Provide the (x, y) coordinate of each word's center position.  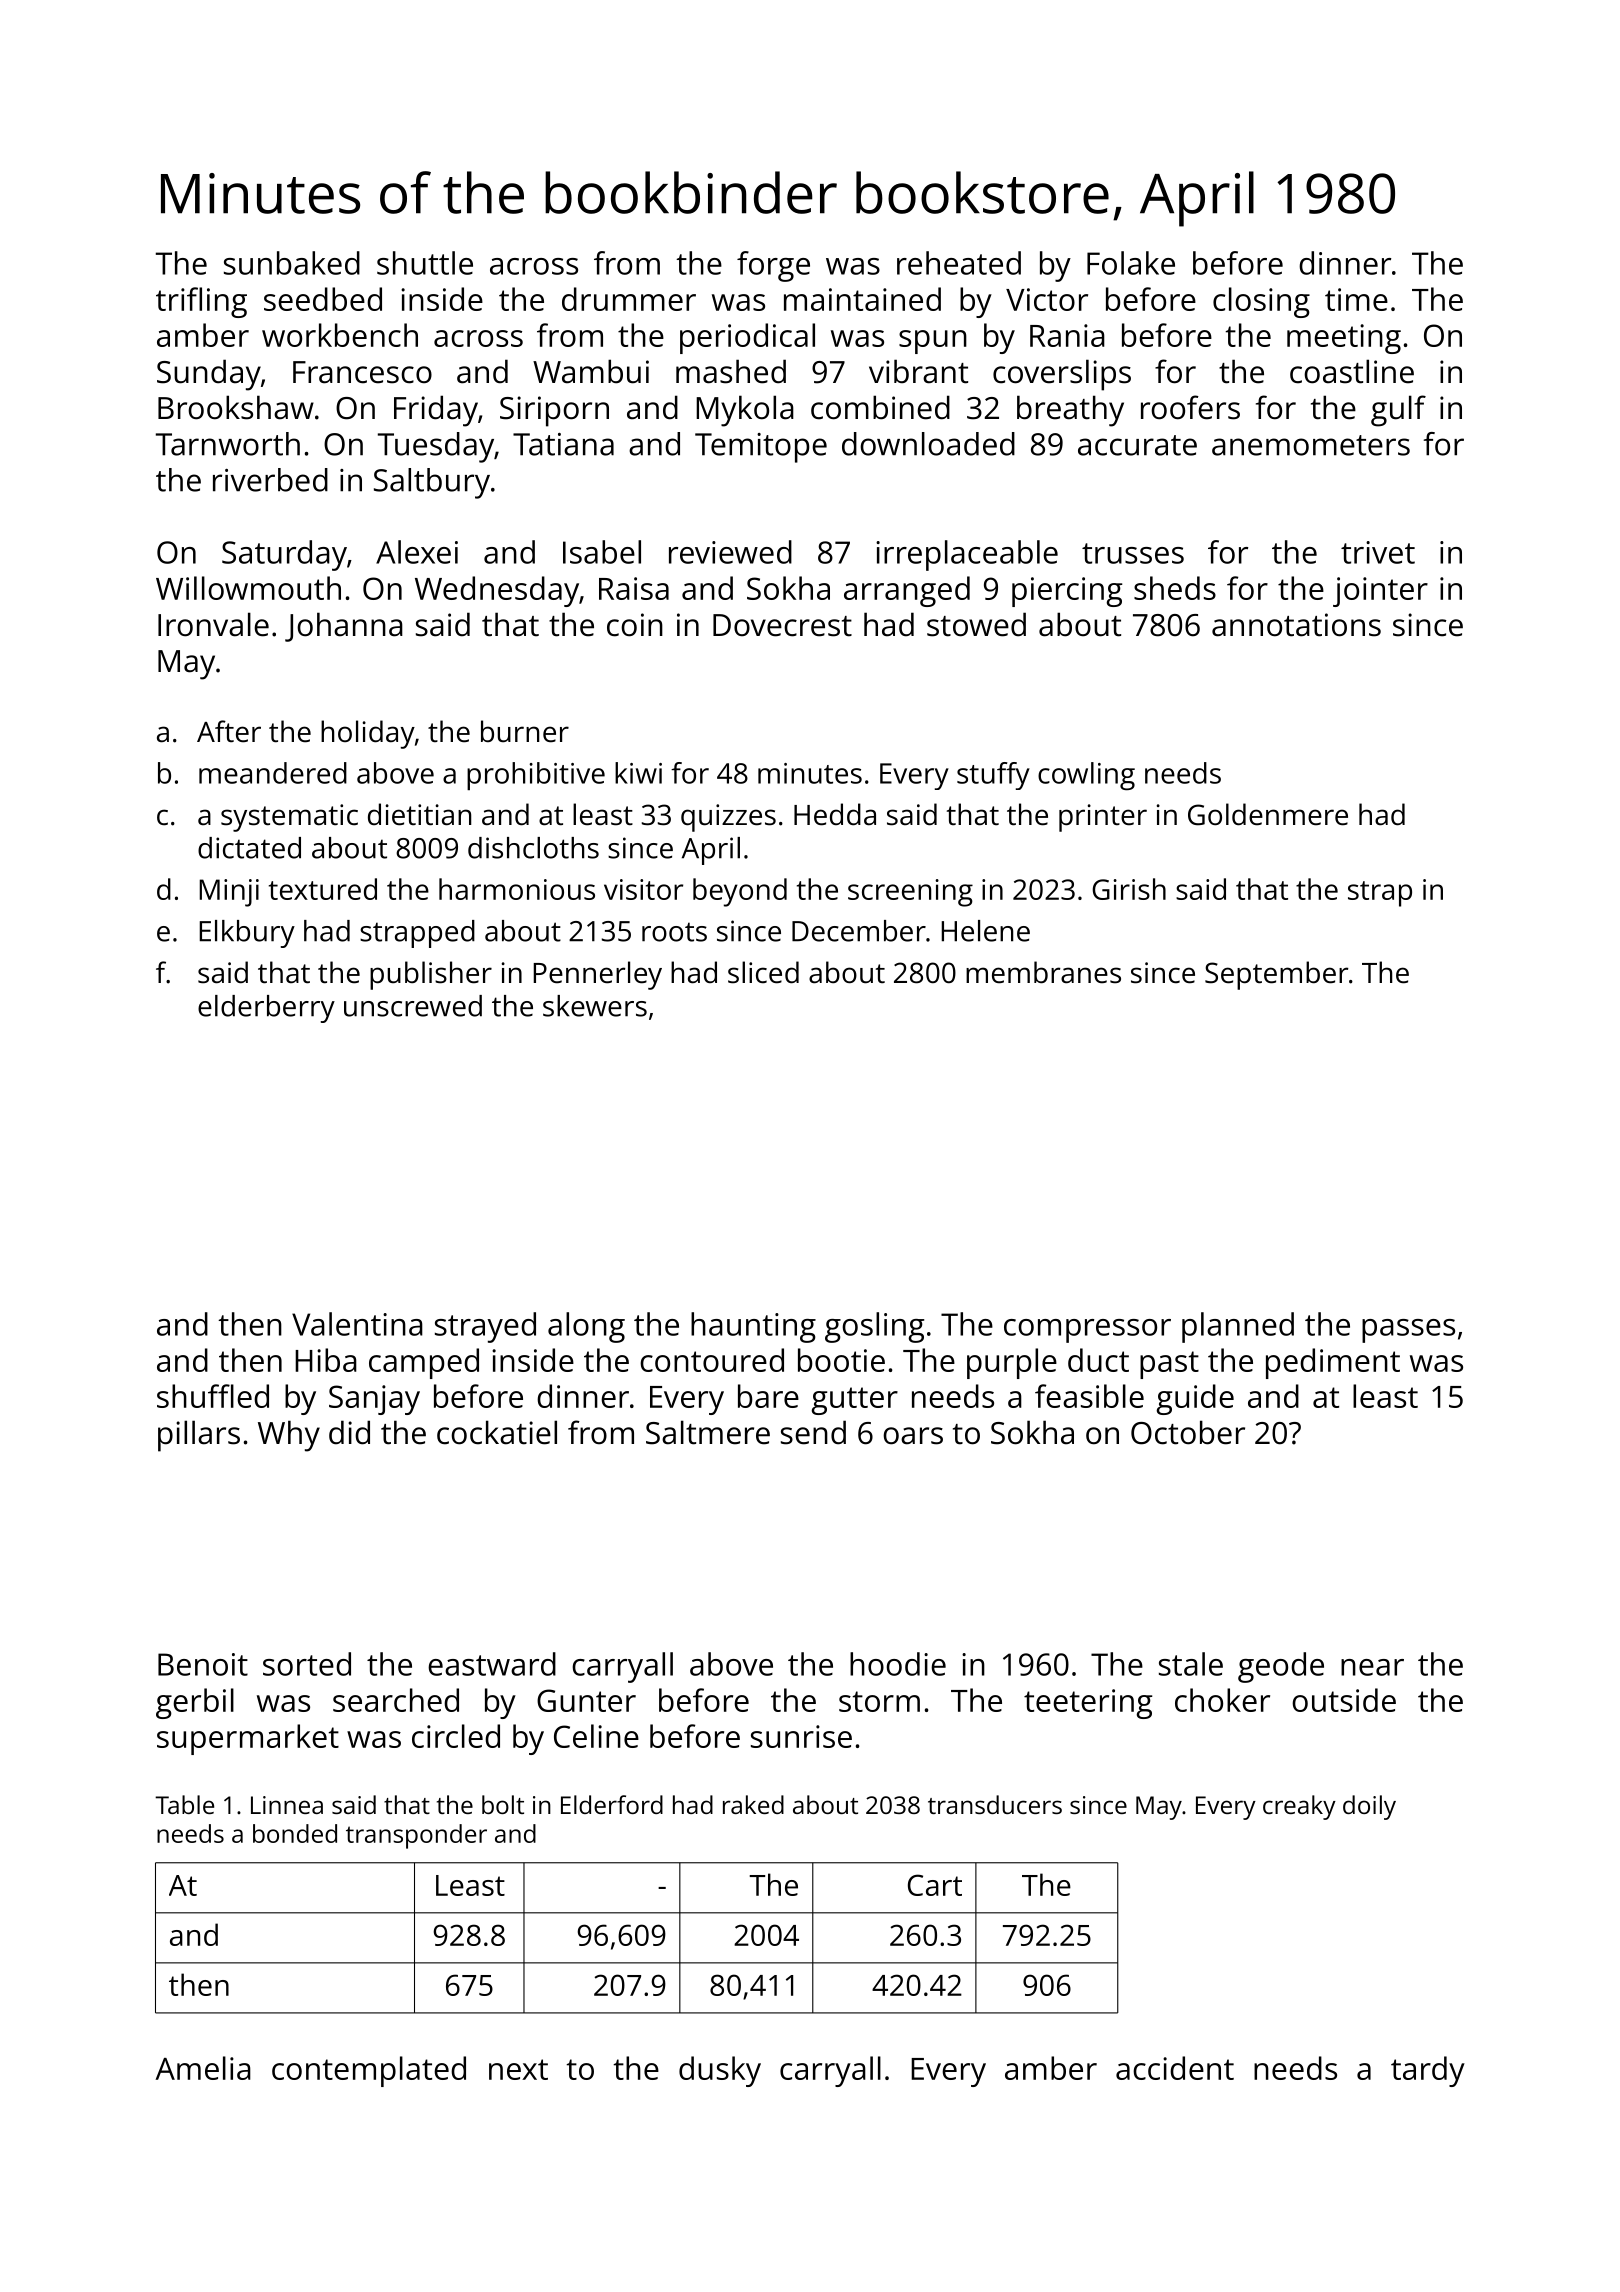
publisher (431, 975)
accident (1175, 2068)
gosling (874, 1327)
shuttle (425, 263)
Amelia (203, 2068)
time (1356, 299)
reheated (959, 263)
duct (1098, 1360)
